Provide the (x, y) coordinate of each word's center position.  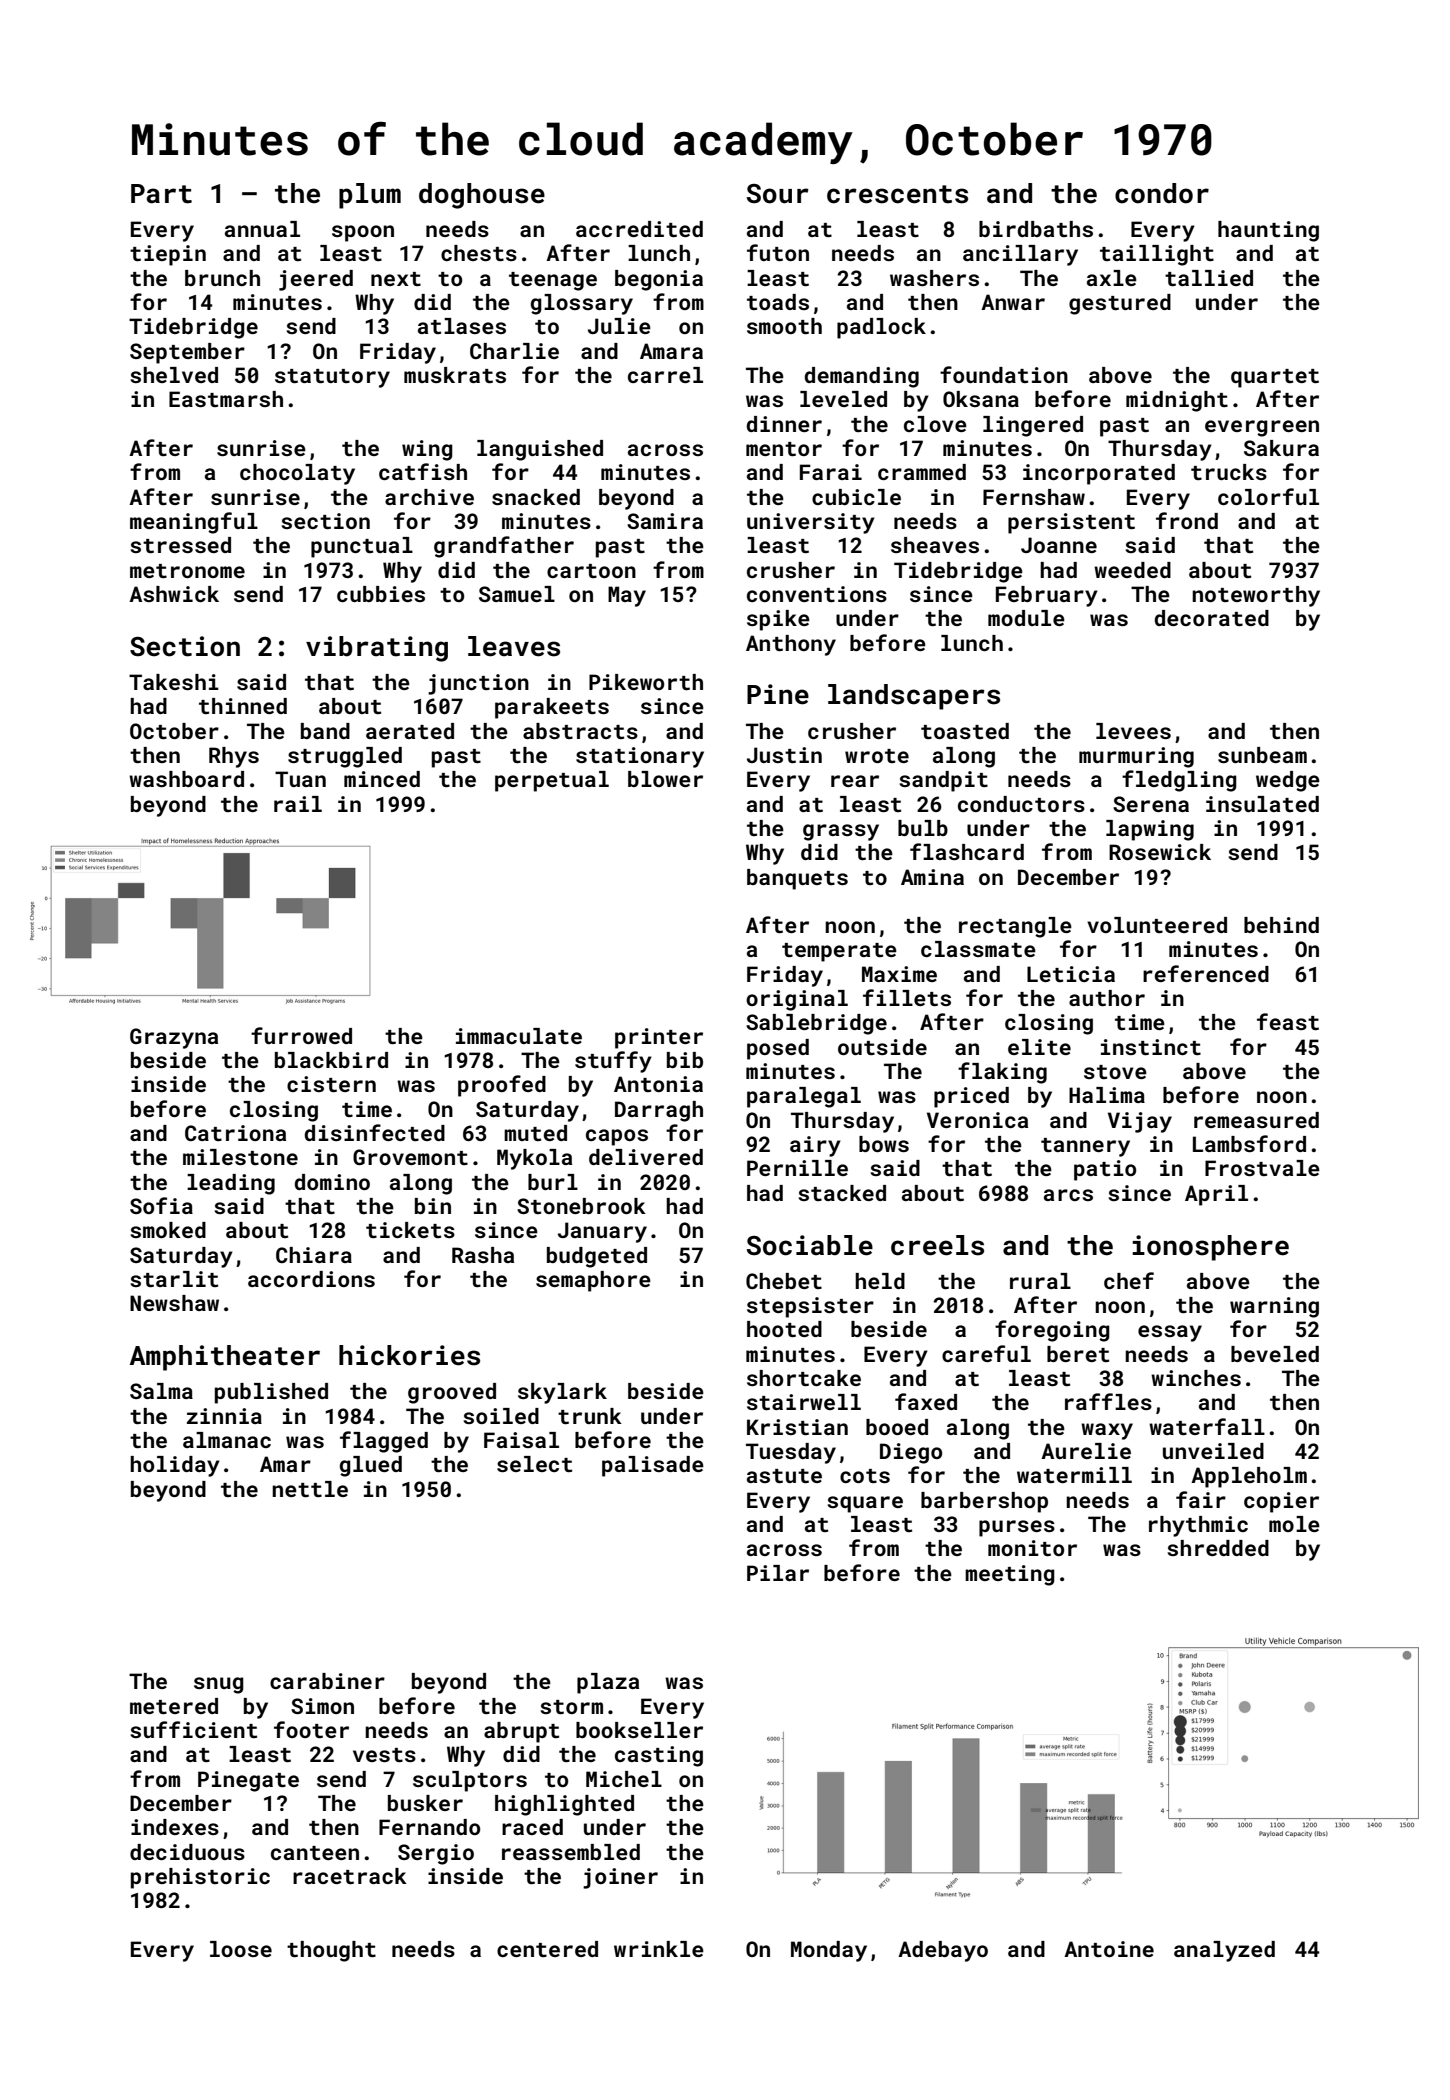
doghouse (482, 196)
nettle (310, 1489)
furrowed (301, 1035)
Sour (778, 194)
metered (174, 1706)
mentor (784, 449)
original (797, 1000)
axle (1112, 278)
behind (1281, 925)
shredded (1218, 1548)
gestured (1120, 304)
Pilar (778, 1573)
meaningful (194, 523)
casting (659, 1756)
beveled (1275, 1354)
